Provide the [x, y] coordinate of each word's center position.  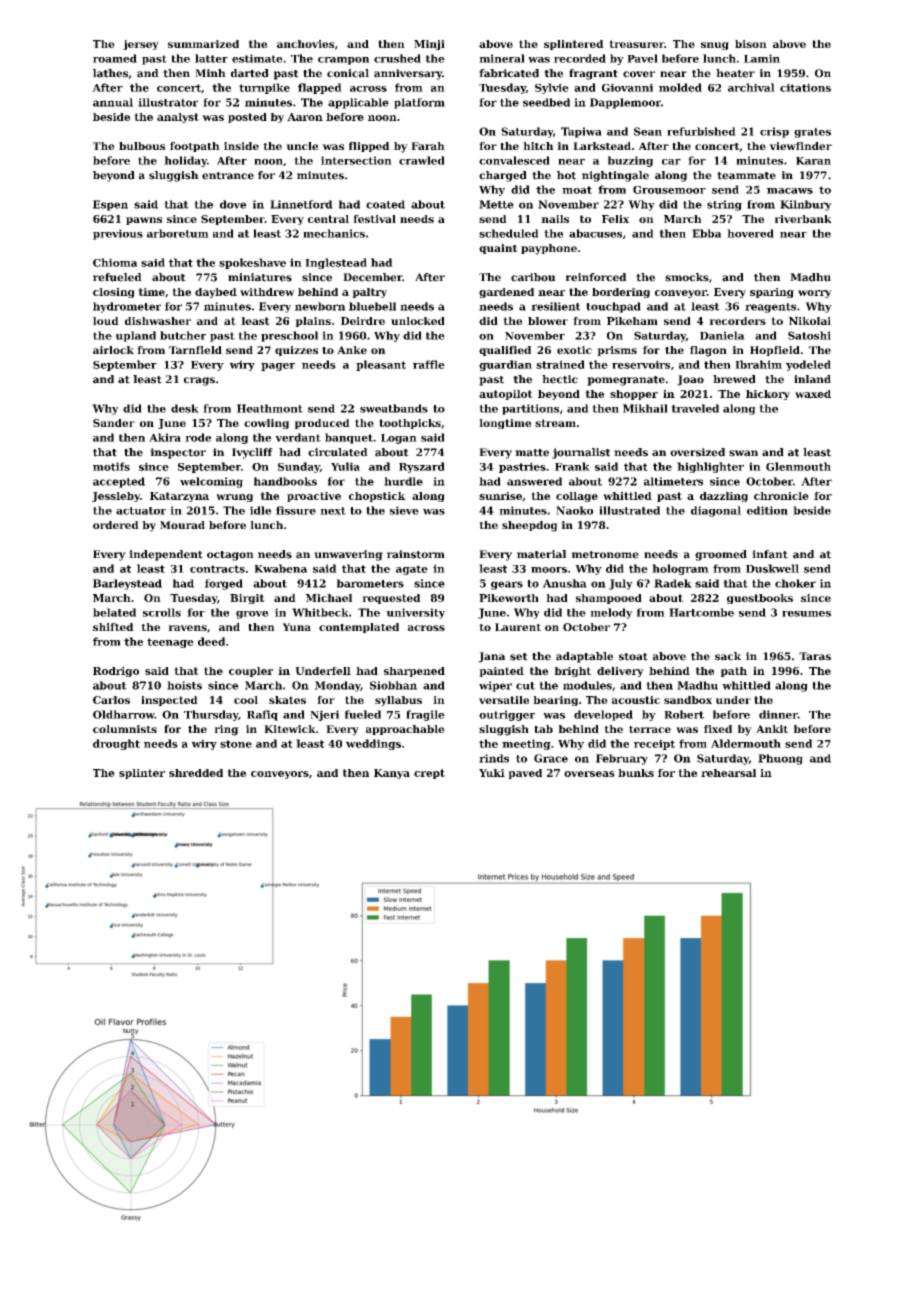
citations [805, 87]
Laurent [518, 627]
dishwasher [158, 321]
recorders [737, 321]
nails [555, 219]
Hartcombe [701, 612]
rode [198, 437]
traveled [695, 408]
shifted [113, 627]
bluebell [372, 306]
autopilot [506, 395]
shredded [196, 773]
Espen [110, 205]
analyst [178, 118]
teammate [746, 176]
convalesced [514, 160]
